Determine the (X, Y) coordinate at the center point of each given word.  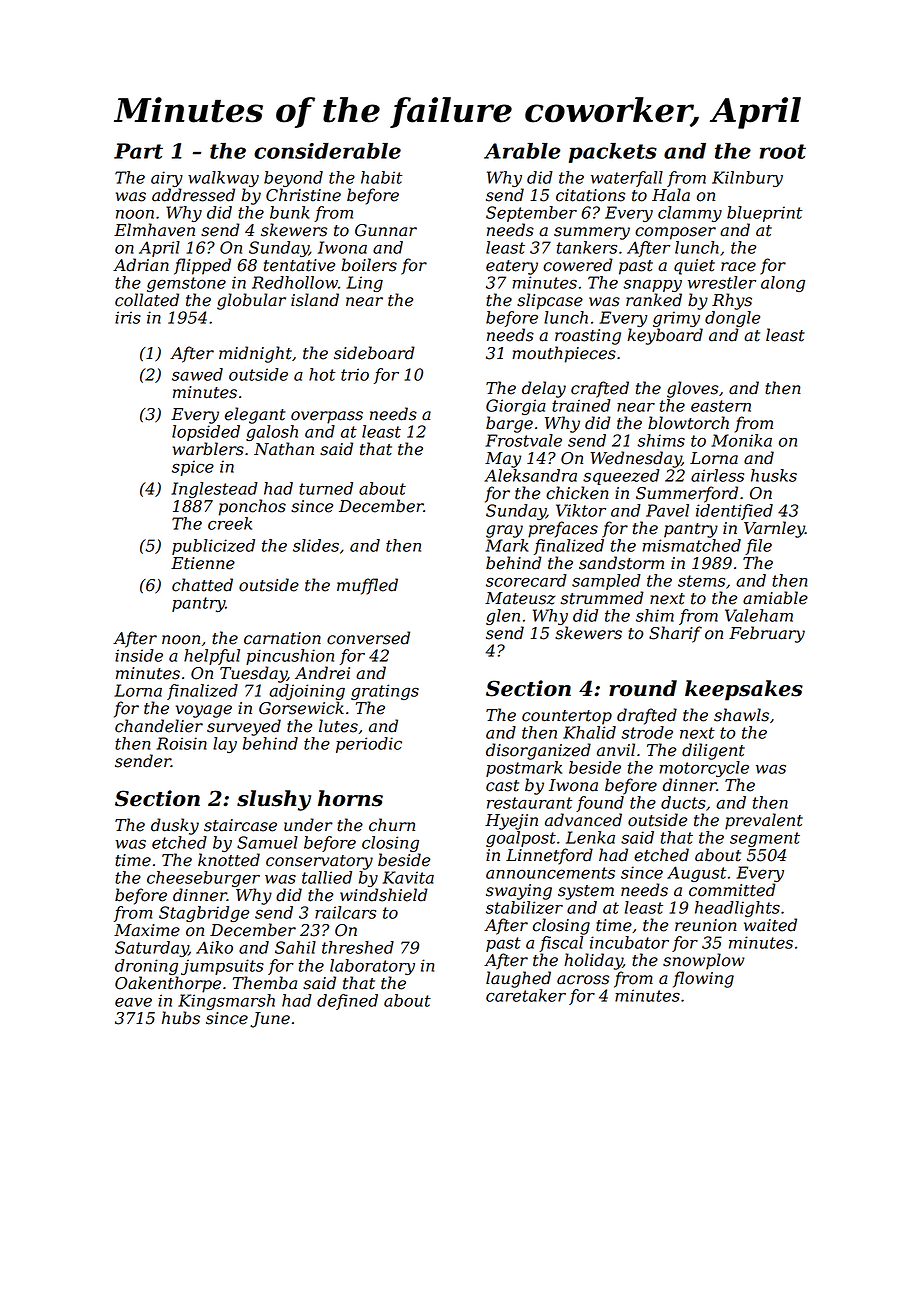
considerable (327, 151)
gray (504, 531)
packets (613, 153)
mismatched (691, 545)
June (270, 1020)
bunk (290, 212)
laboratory (372, 967)
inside (139, 655)
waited (770, 925)
